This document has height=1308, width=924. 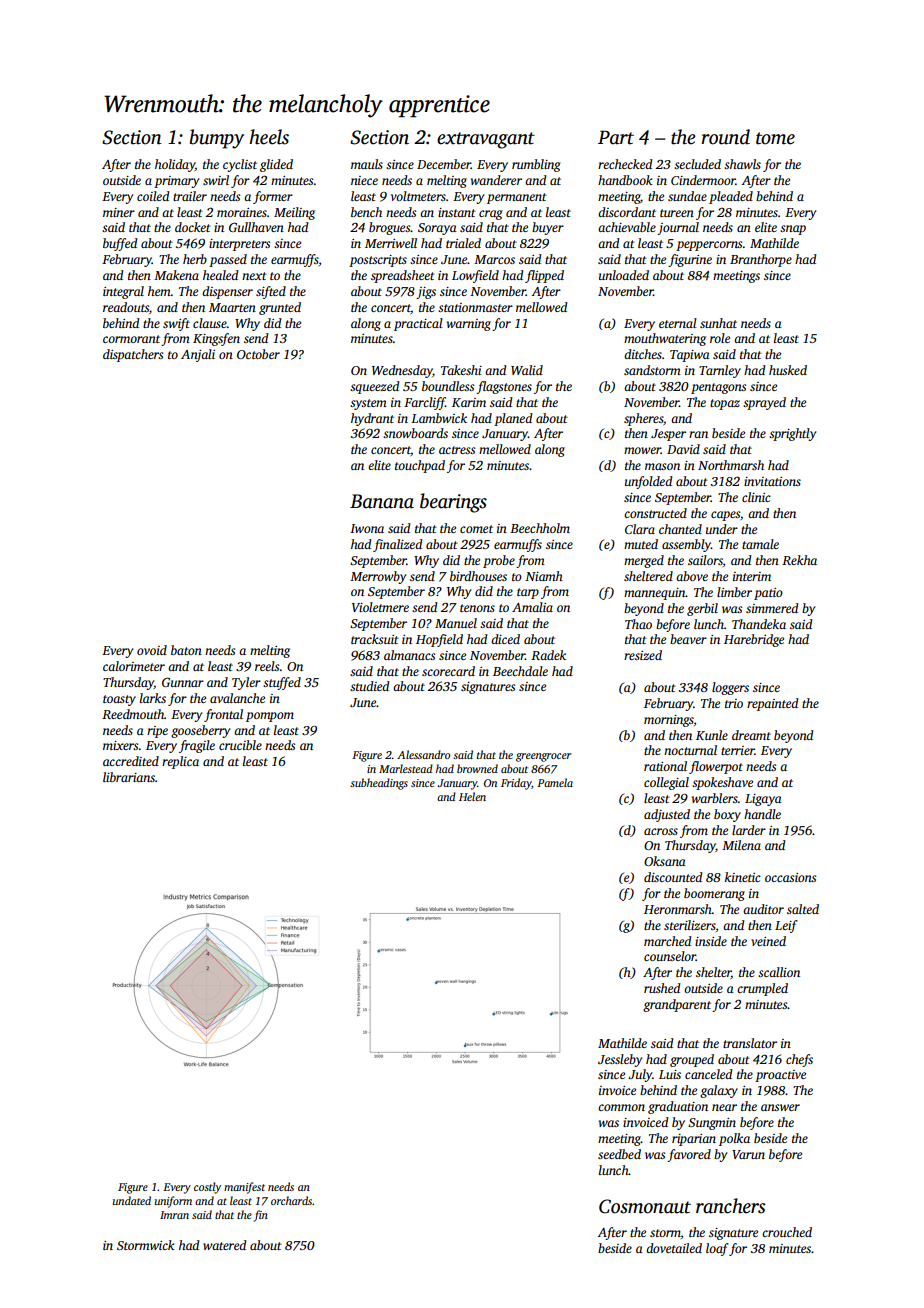 I want to click on warblers, so click(x=715, y=798).
